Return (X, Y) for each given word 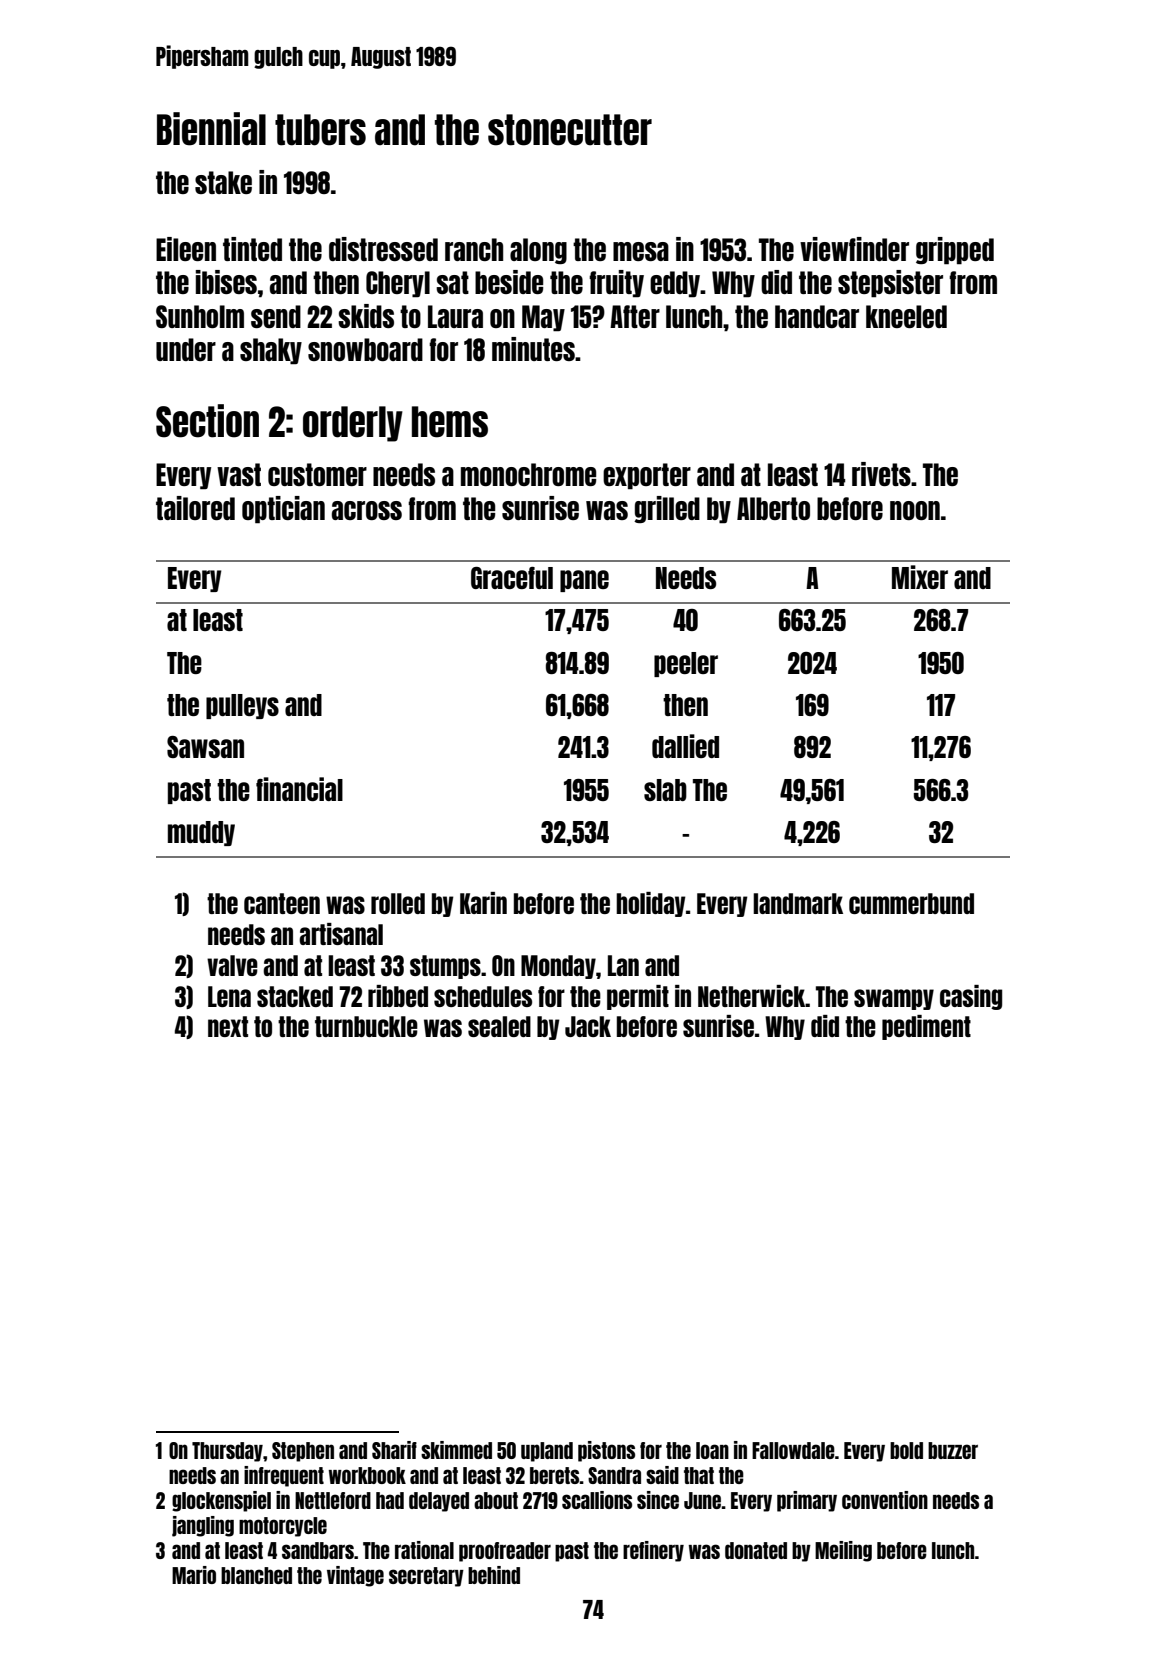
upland (547, 1452)
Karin (483, 903)
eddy (675, 284)
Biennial (211, 129)
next (228, 1026)
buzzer (953, 1450)
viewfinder (854, 249)
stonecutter (570, 130)
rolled (398, 903)
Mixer (920, 577)
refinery (653, 1551)
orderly (353, 424)
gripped (955, 251)
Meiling (843, 1551)
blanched (256, 1575)
